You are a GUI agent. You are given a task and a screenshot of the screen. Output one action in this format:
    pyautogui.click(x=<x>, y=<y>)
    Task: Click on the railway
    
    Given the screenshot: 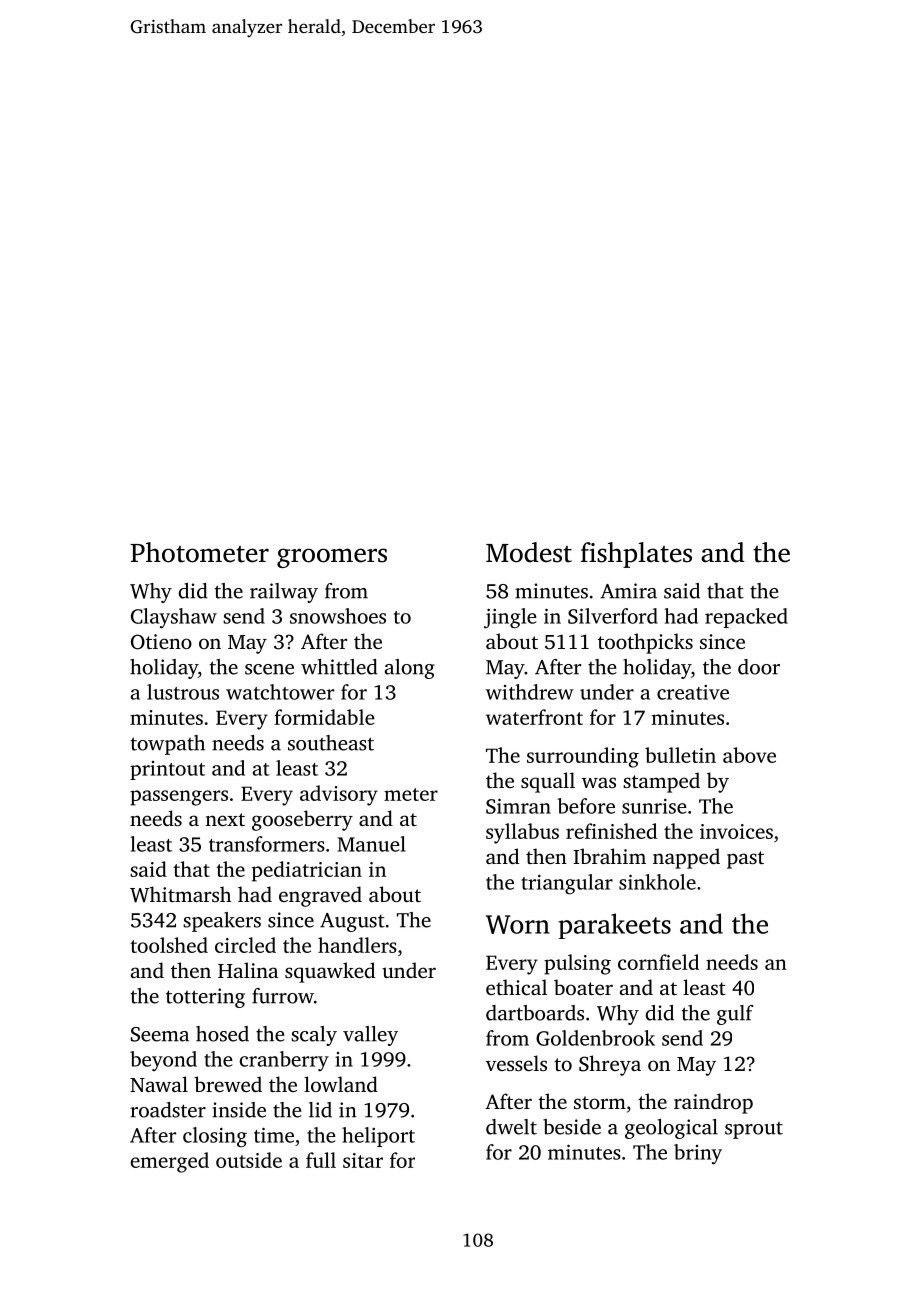 What is the action you would take?
    pyautogui.click(x=284, y=593)
